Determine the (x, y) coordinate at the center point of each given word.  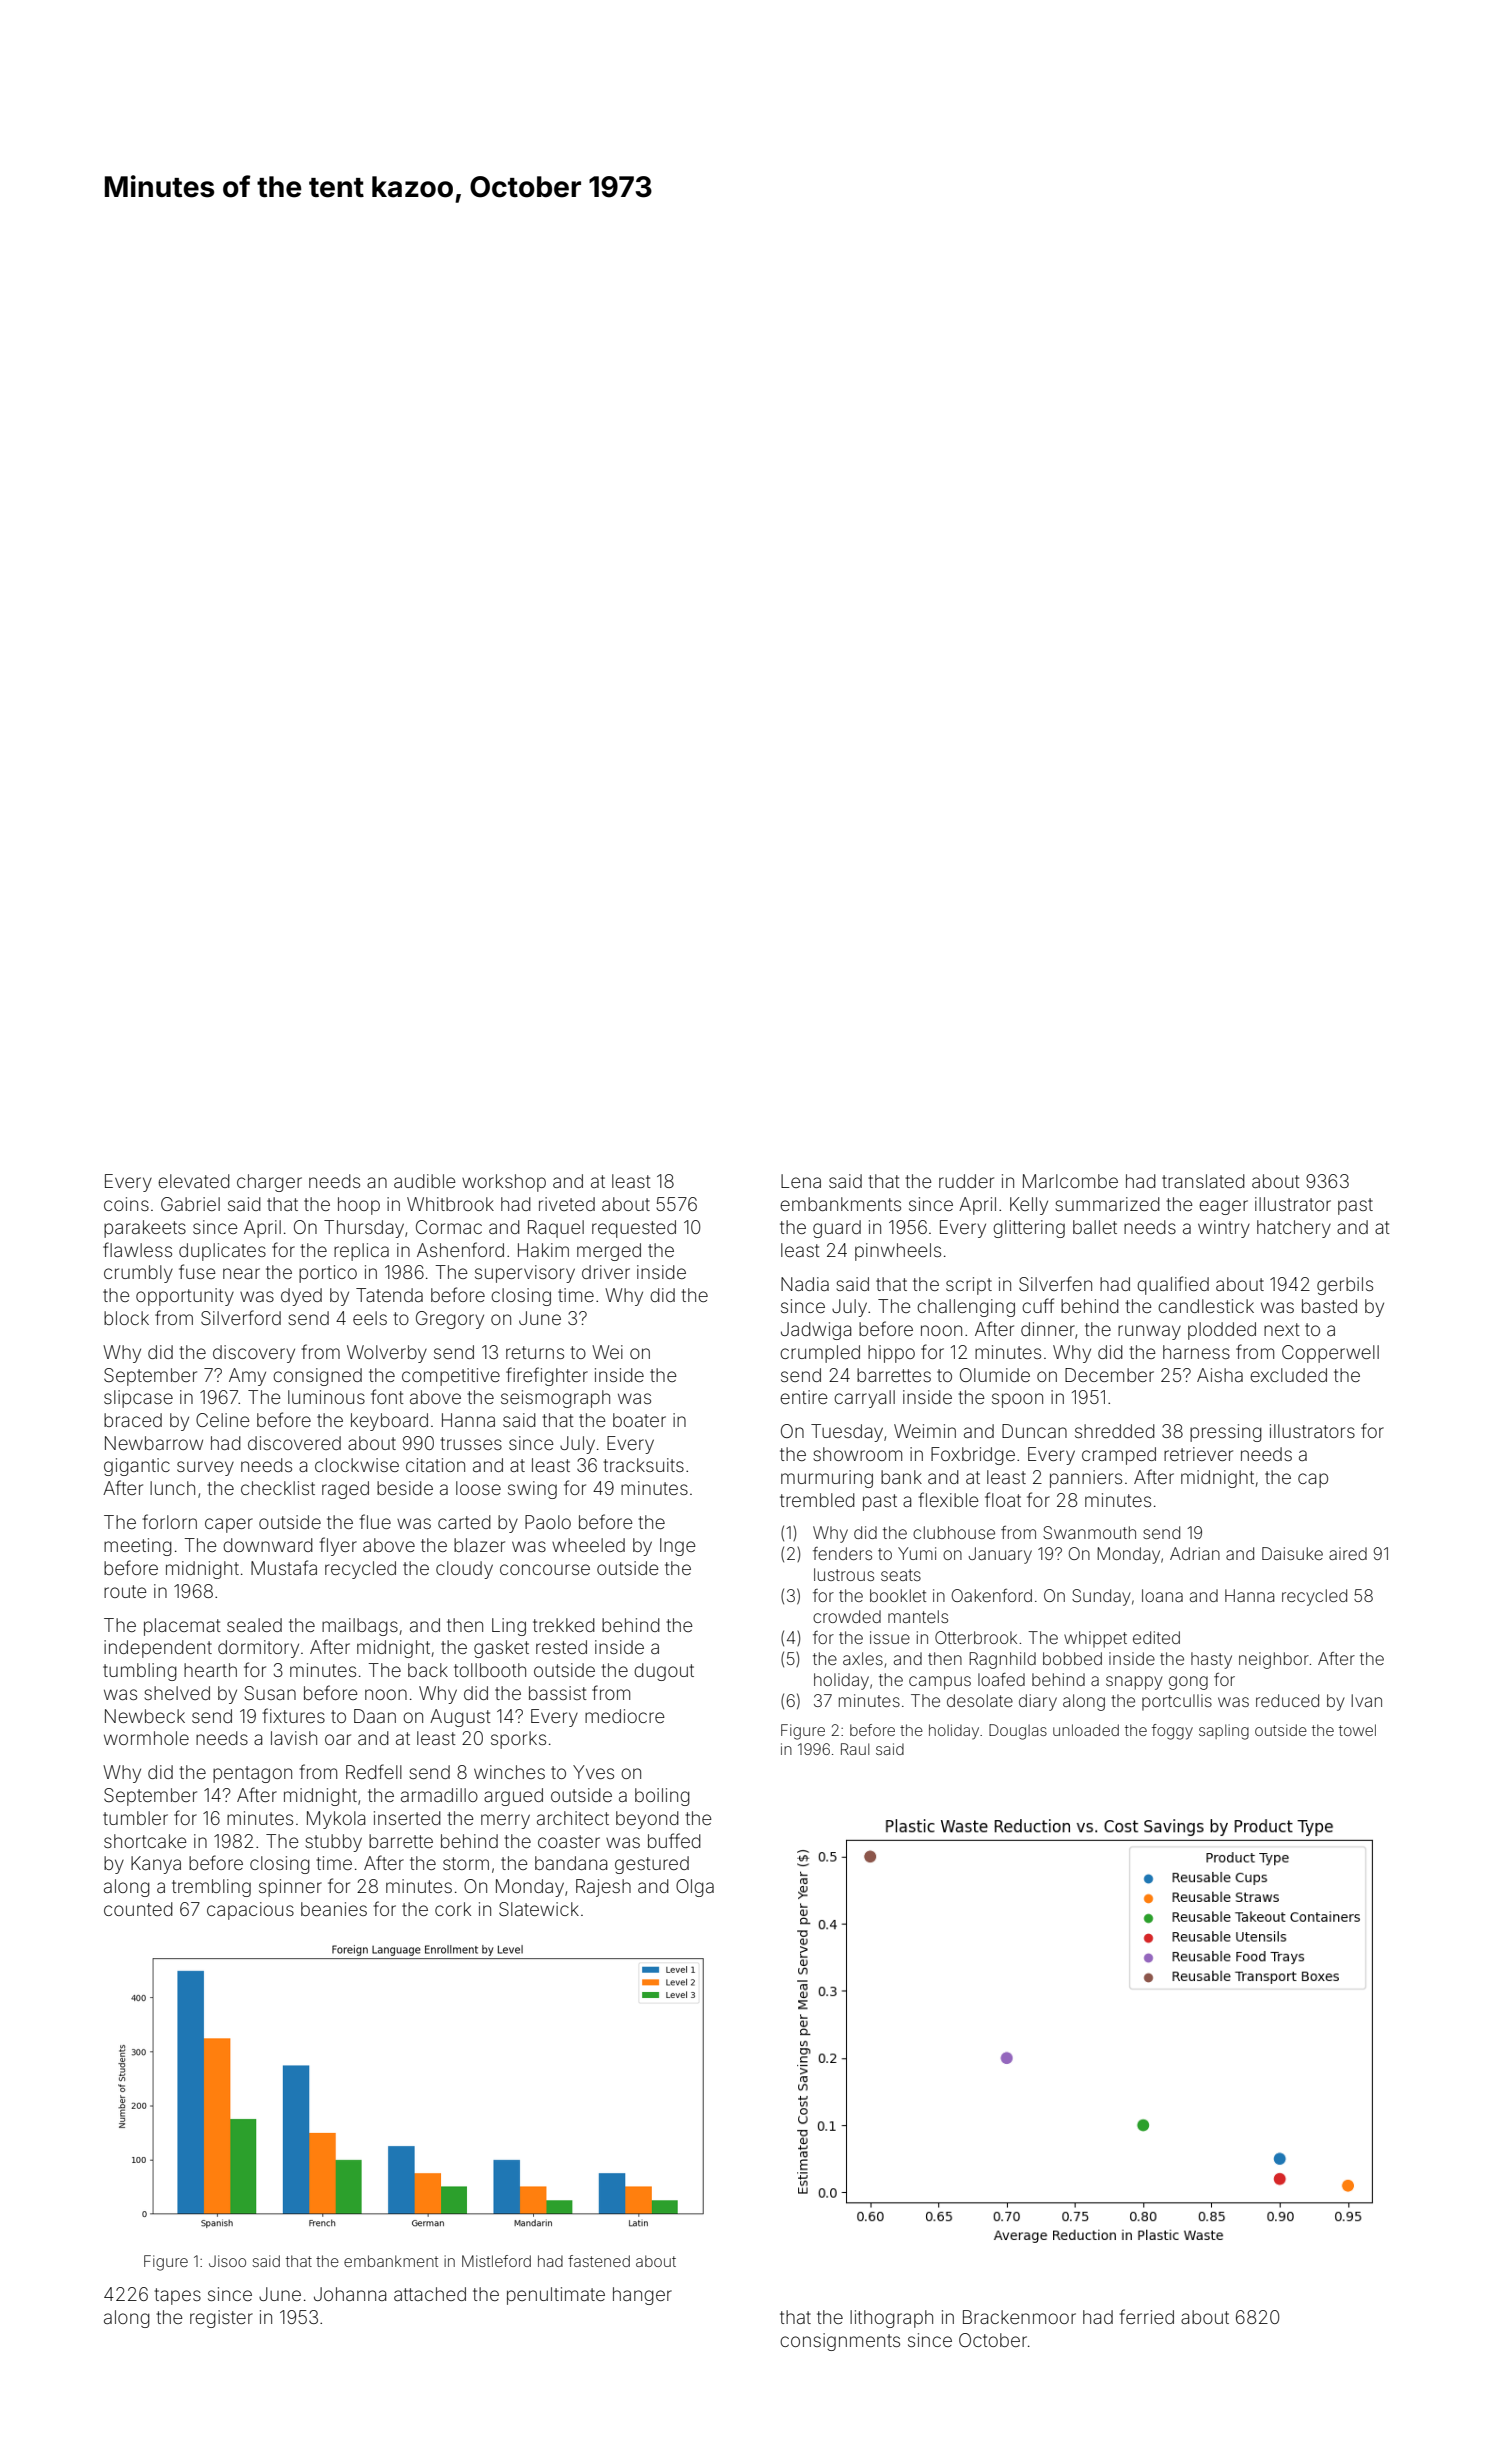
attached (430, 2294)
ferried (1146, 2316)
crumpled (820, 1354)
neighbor (1274, 1660)
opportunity (185, 1297)
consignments (840, 2342)
